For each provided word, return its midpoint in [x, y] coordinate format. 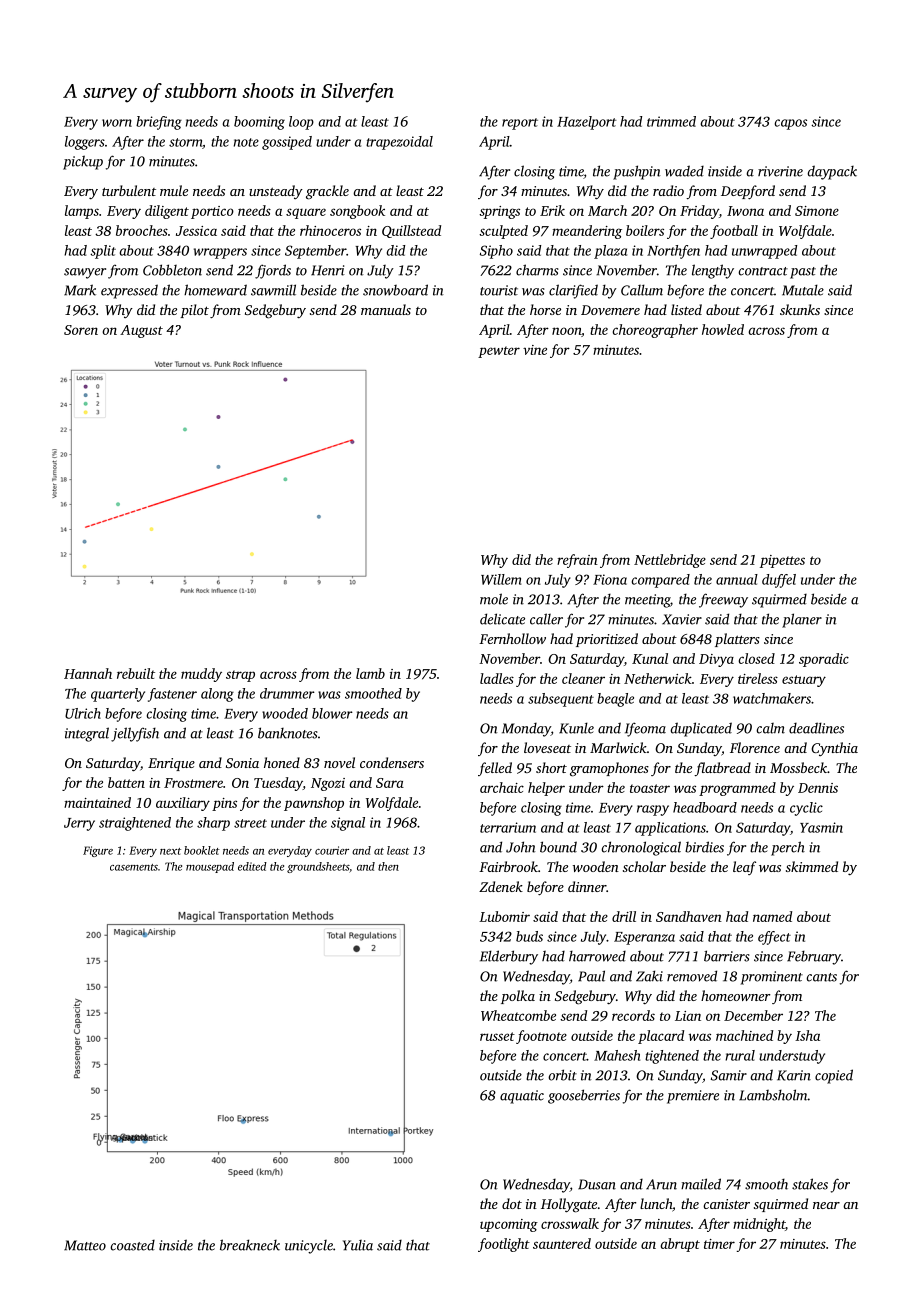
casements [134, 867]
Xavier [682, 619]
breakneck [250, 1245]
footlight [504, 1245]
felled [495, 769]
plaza [610, 252]
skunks [800, 309]
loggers [85, 143]
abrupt [680, 1245]
